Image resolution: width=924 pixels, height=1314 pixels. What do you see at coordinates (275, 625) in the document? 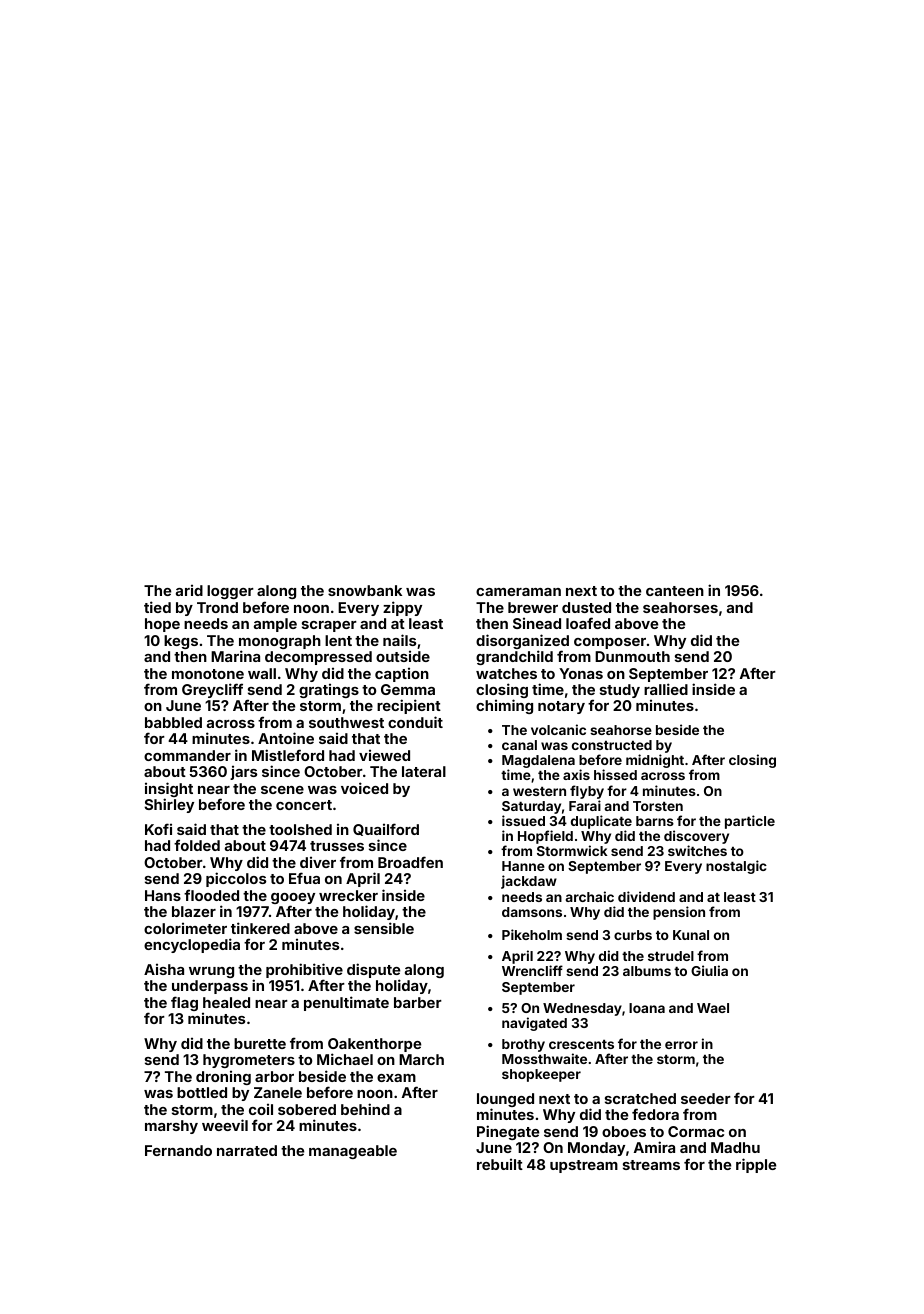
I see `ample` at bounding box center [275, 625].
